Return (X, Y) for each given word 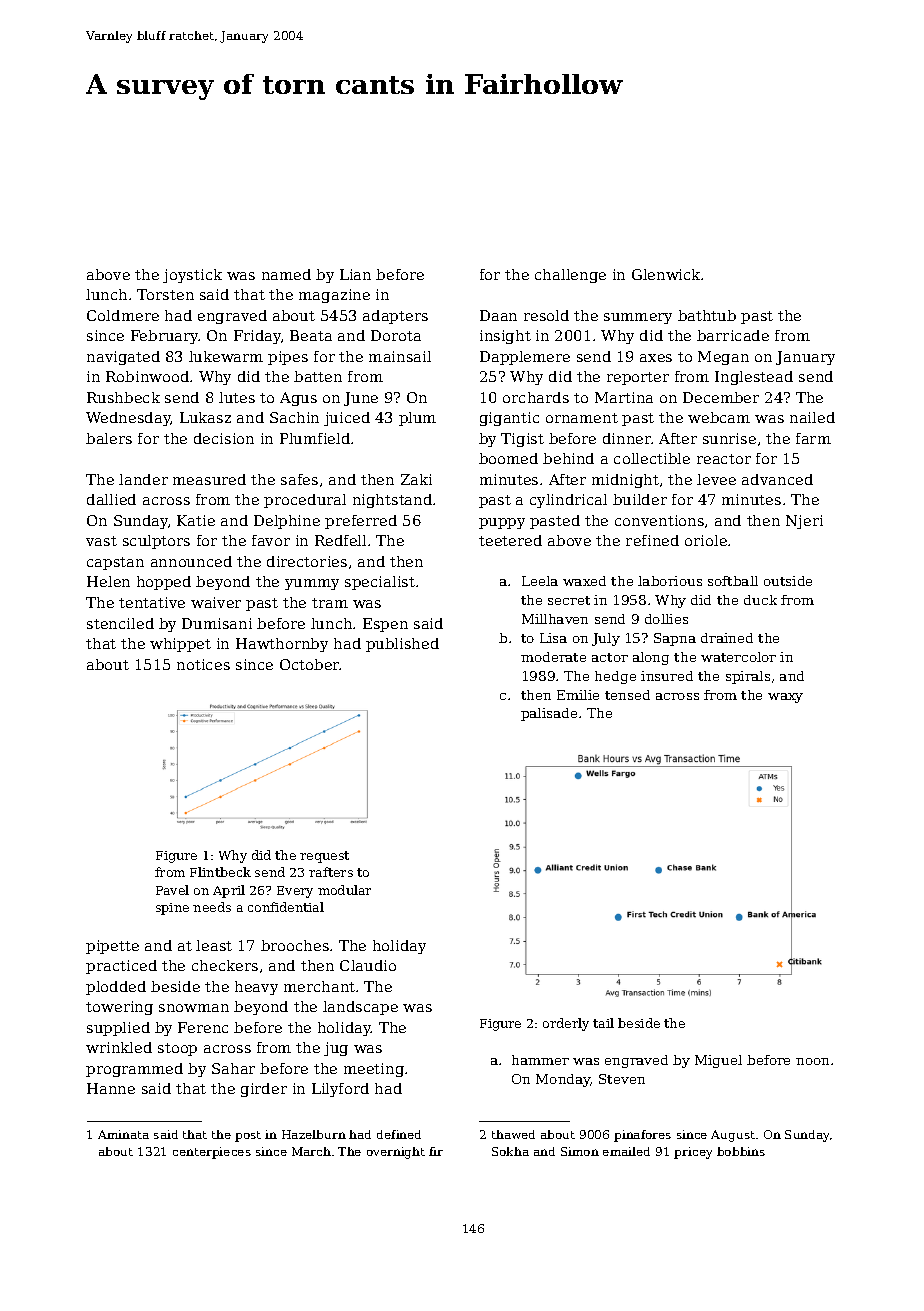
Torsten (165, 294)
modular (344, 890)
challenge (570, 276)
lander (143, 479)
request (324, 857)
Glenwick (667, 274)
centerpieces (212, 1153)
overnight (396, 1153)
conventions (659, 520)
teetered (510, 540)
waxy (785, 698)
